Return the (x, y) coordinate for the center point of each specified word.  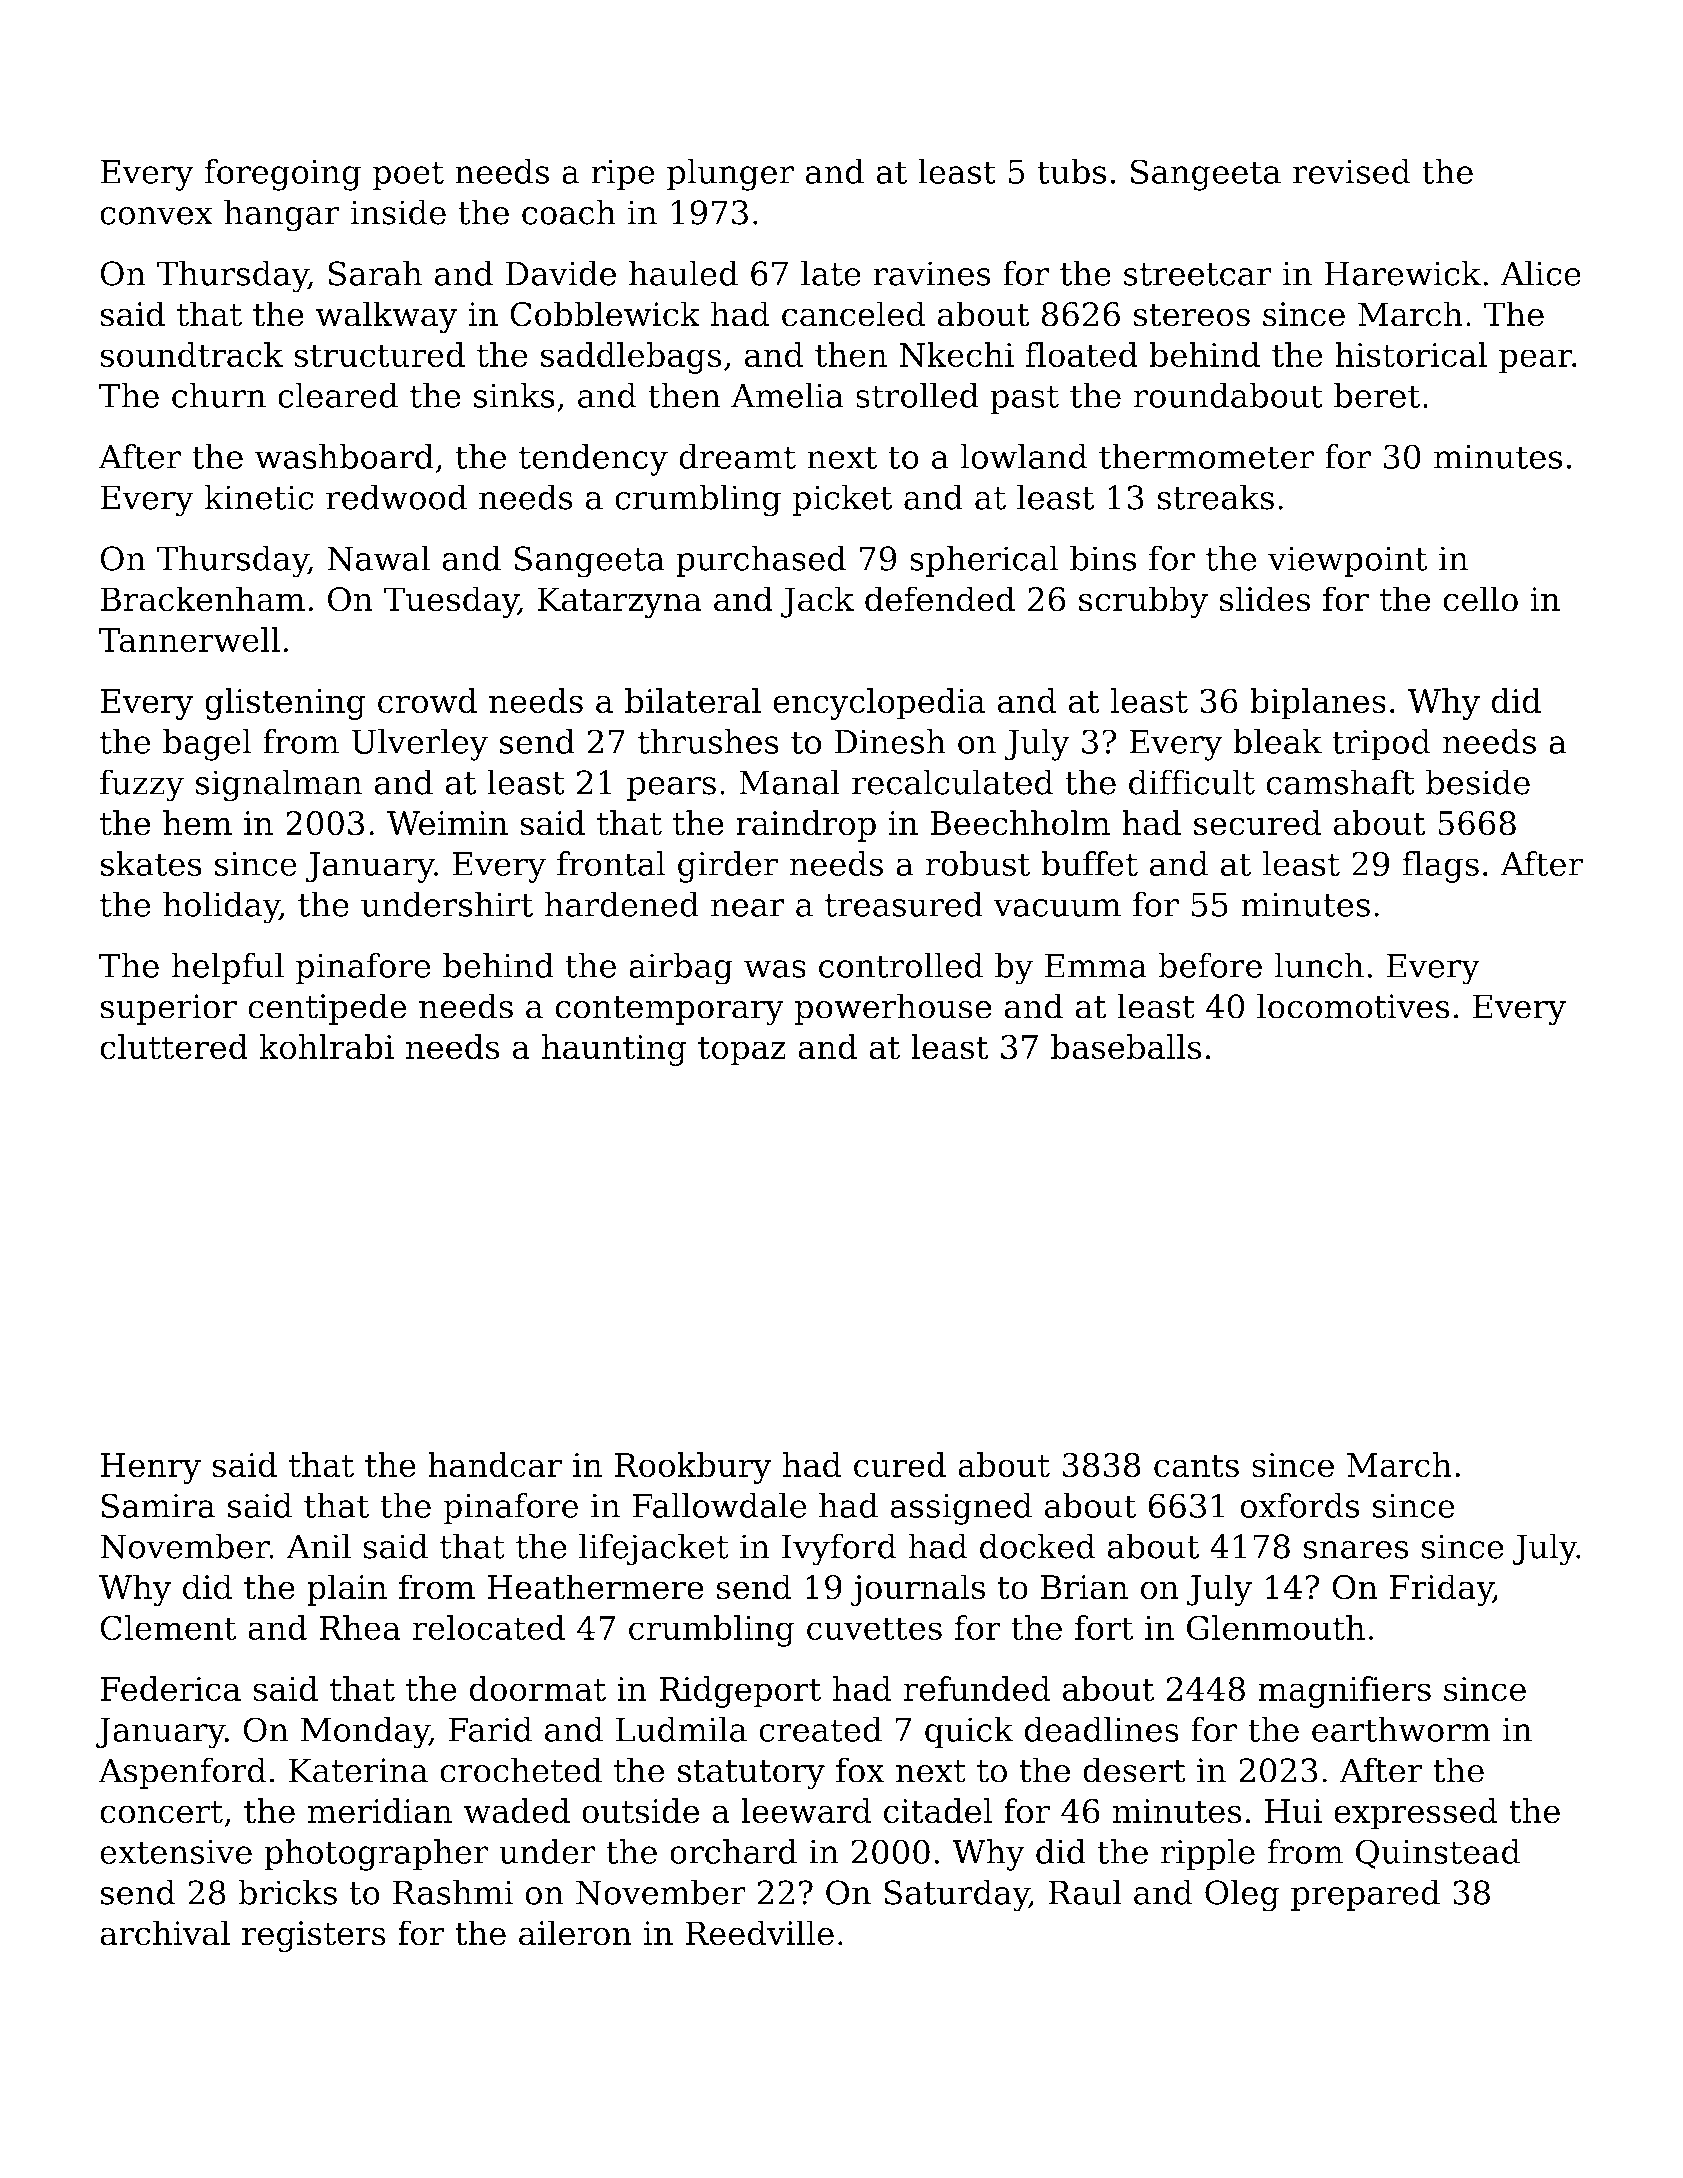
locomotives (1353, 1006)
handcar (495, 1465)
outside (640, 1811)
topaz (742, 1051)
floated (1081, 355)
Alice (1540, 273)
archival (165, 1933)
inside (398, 212)
